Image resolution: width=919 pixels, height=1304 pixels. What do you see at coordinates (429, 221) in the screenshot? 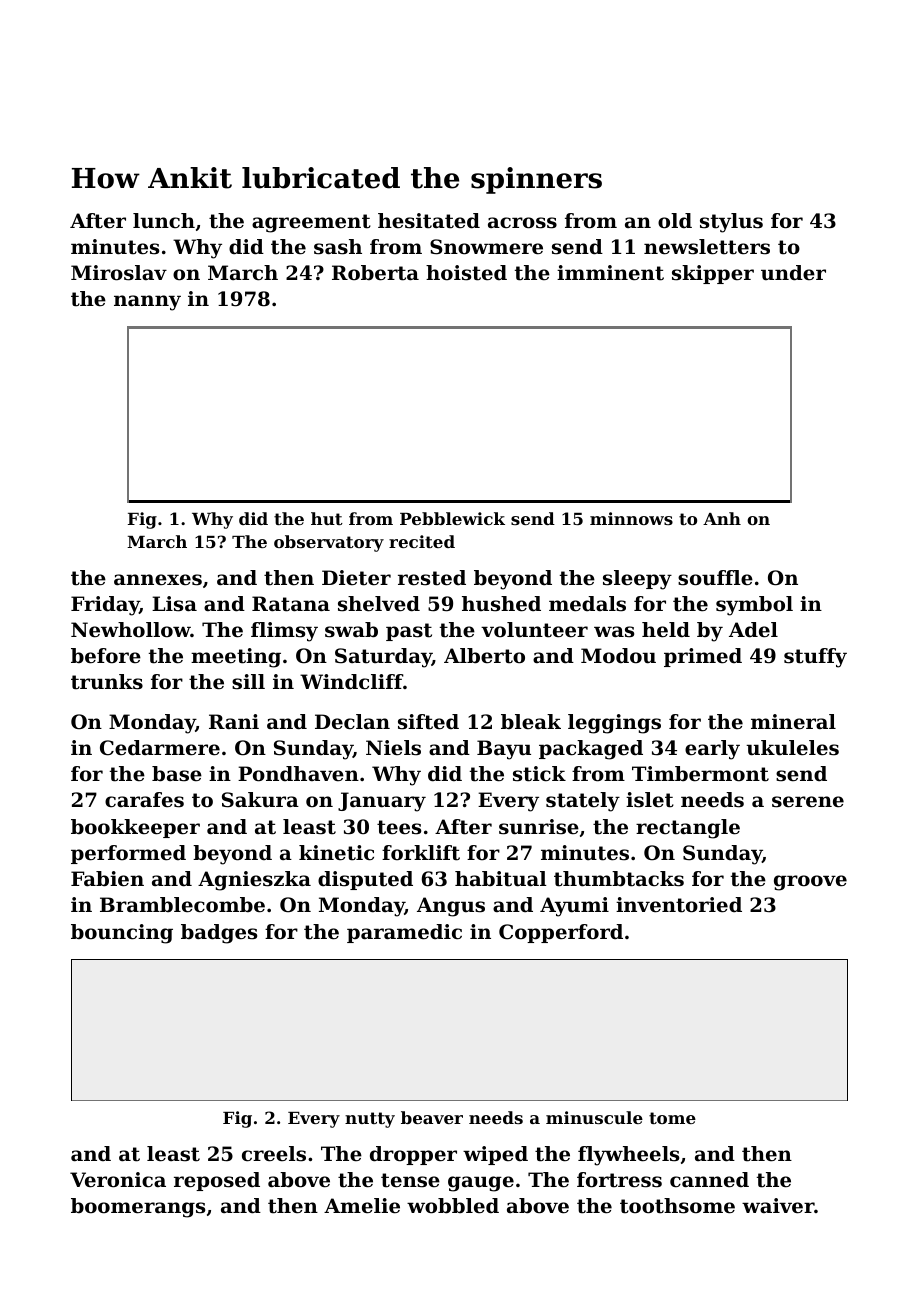
I see `hesitated` at bounding box center [429, 221].
